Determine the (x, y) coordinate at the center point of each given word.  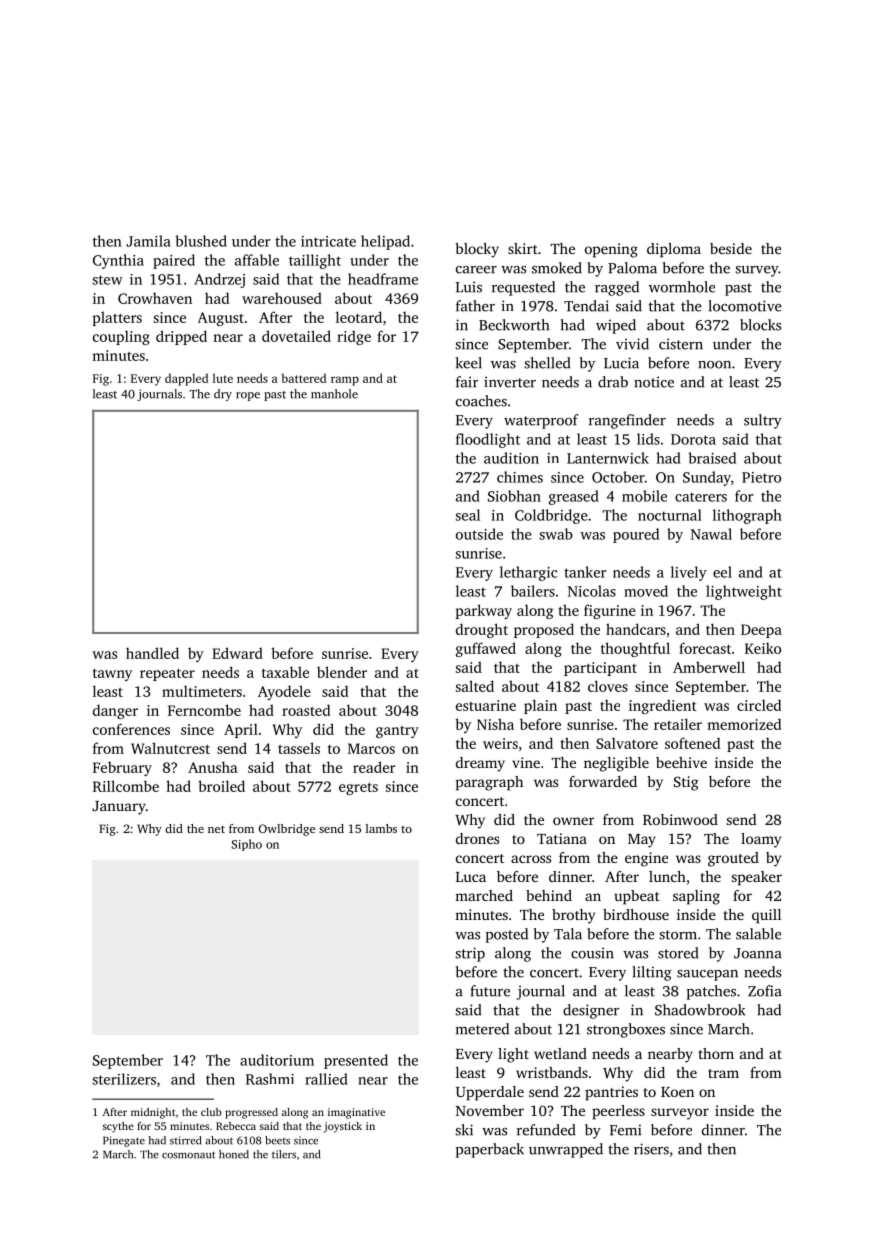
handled (152, 653)
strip (470, 954)
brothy (573, 916)
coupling (121, 337)
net (216, 829)
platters (117, 318)
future (490, 991)
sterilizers (124, 1079)
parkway (483, 611)
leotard (359, 317)
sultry (763, 421)
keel (469, 363)
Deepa (761, 631)
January (119, 808)
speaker (757, 878)
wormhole (682, 287)
